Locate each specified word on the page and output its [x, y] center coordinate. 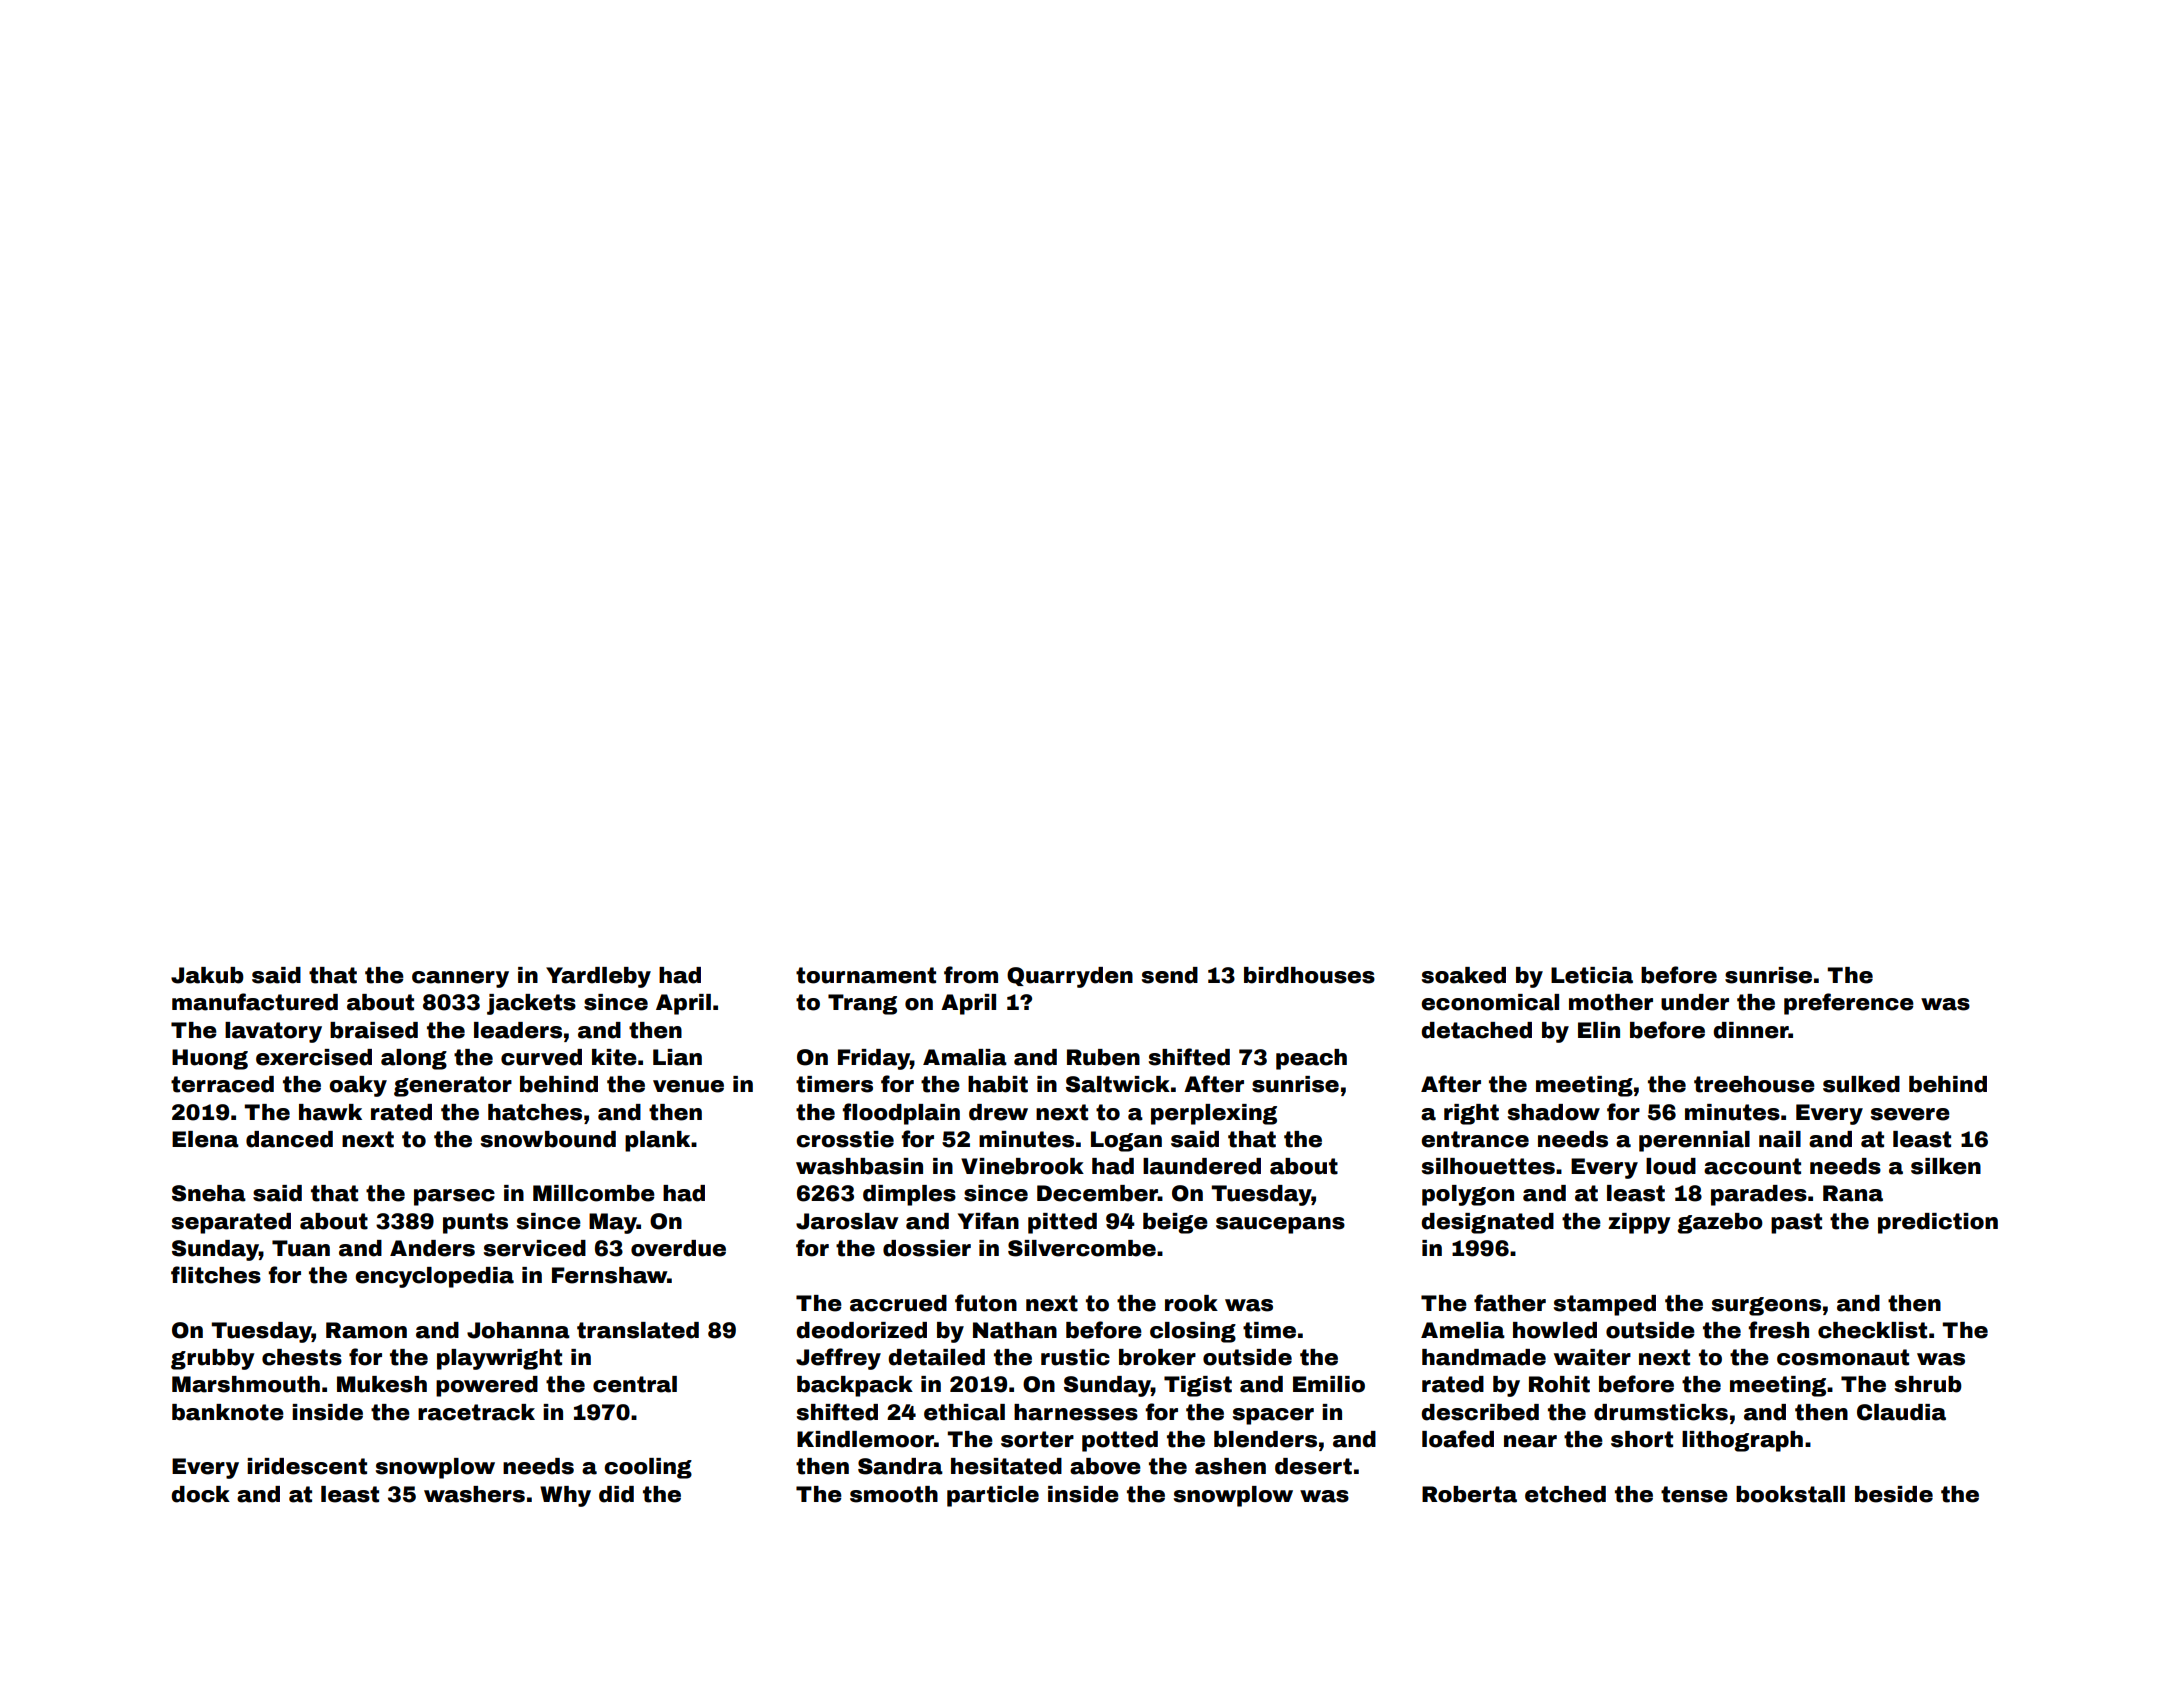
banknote [228, 1412]
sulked [1861, 1084]
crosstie [845, 1139]
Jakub [207, 975]
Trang [862, 1004]
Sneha [209, 1193]
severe [1910, 1114]
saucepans [1280, 1225]
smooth [894, 1494]
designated [1487, 1223]
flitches [216, 1275]
